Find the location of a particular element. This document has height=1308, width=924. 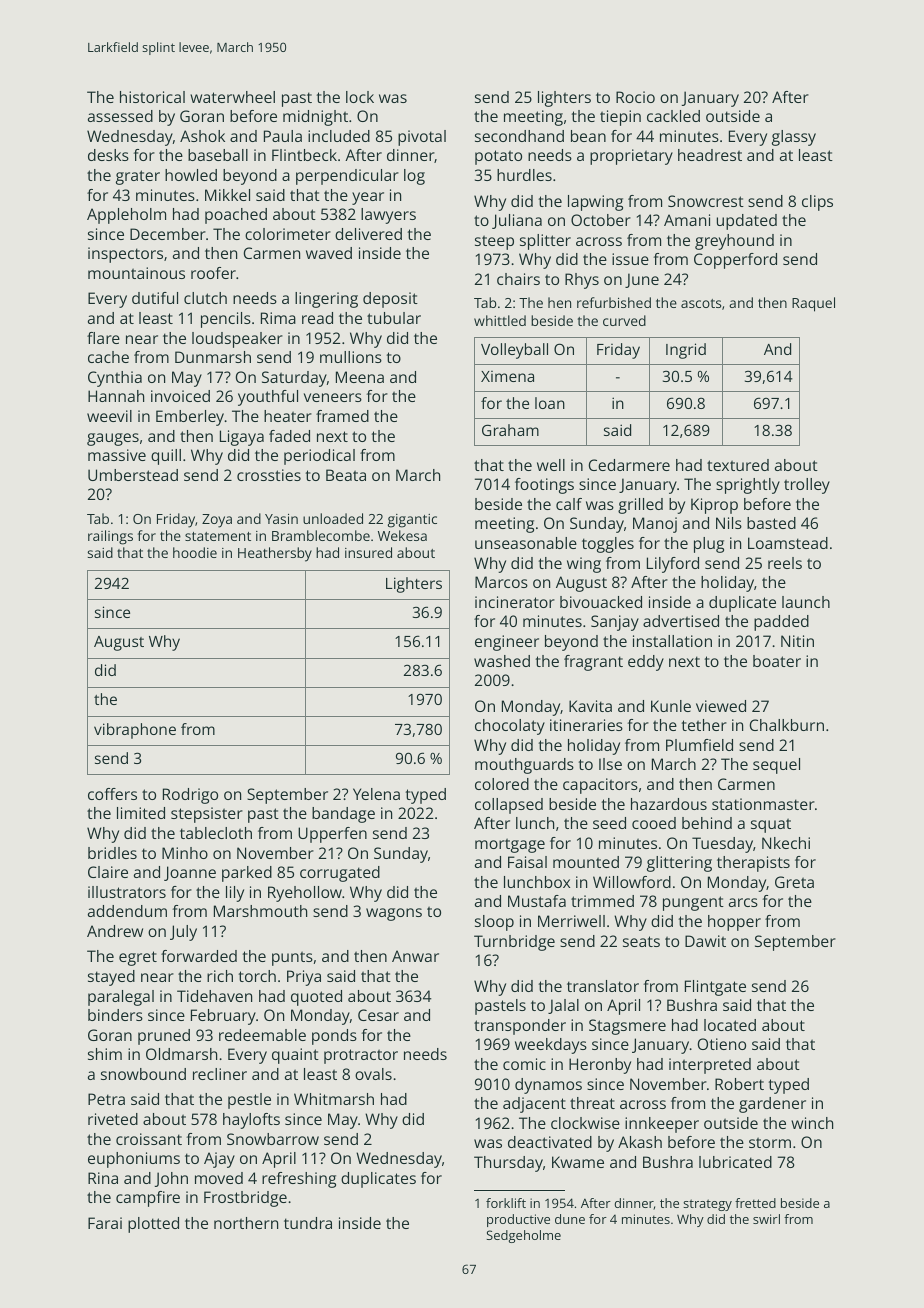

hopper is located at coordinates (734, 923).
